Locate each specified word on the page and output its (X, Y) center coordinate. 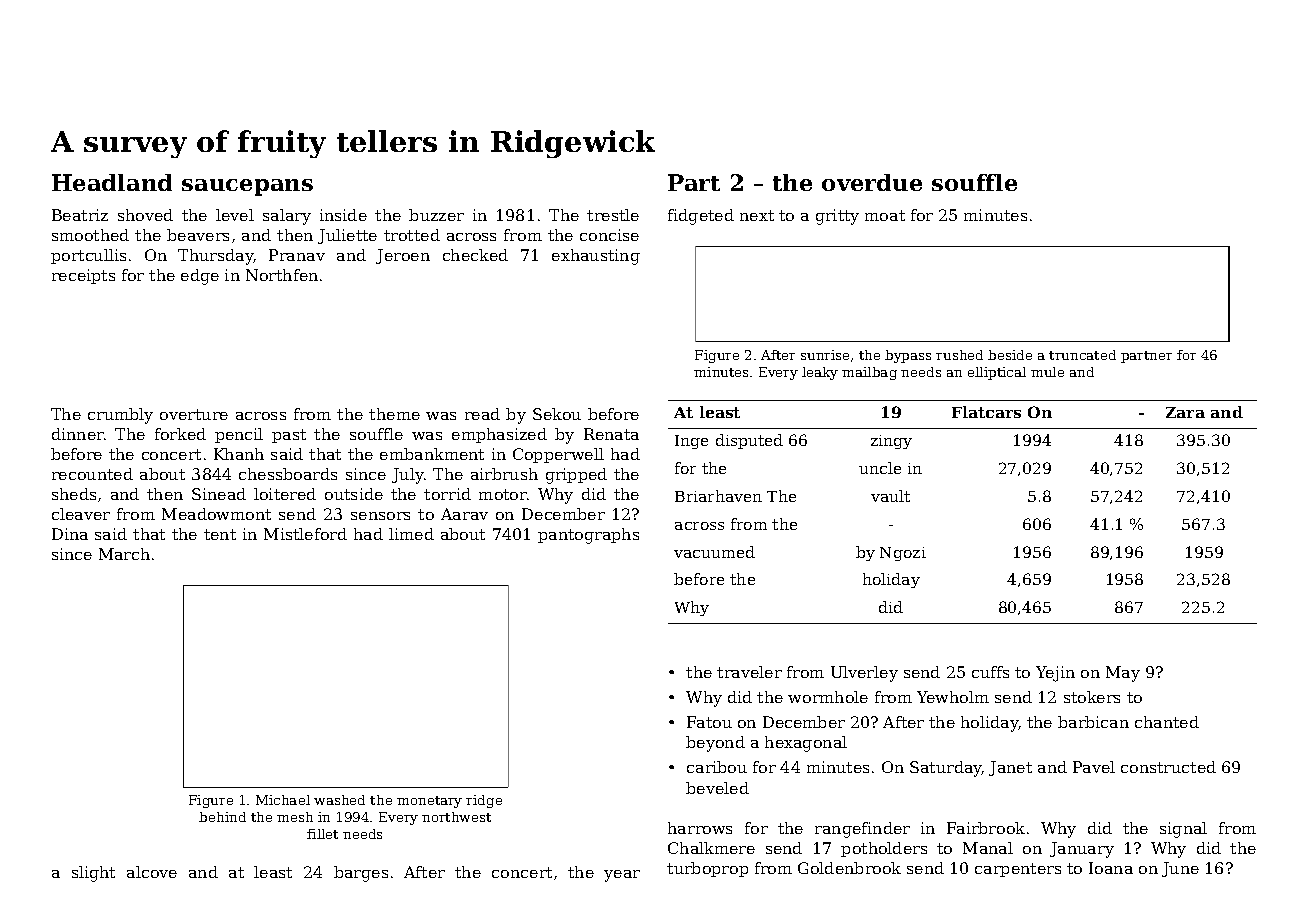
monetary (429, 802)
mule (1047, 372)
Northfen (282, 275)
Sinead (219, 494)
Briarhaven (718, 496)
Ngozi (903, 554)
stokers (1092, 697)
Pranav (297, 255)
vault (890, 496)
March (124, 554)
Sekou (557, 414)
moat (885, 215)
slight (93, 874)
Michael (283, 800)
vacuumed (714, 552)
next (757, 215)
